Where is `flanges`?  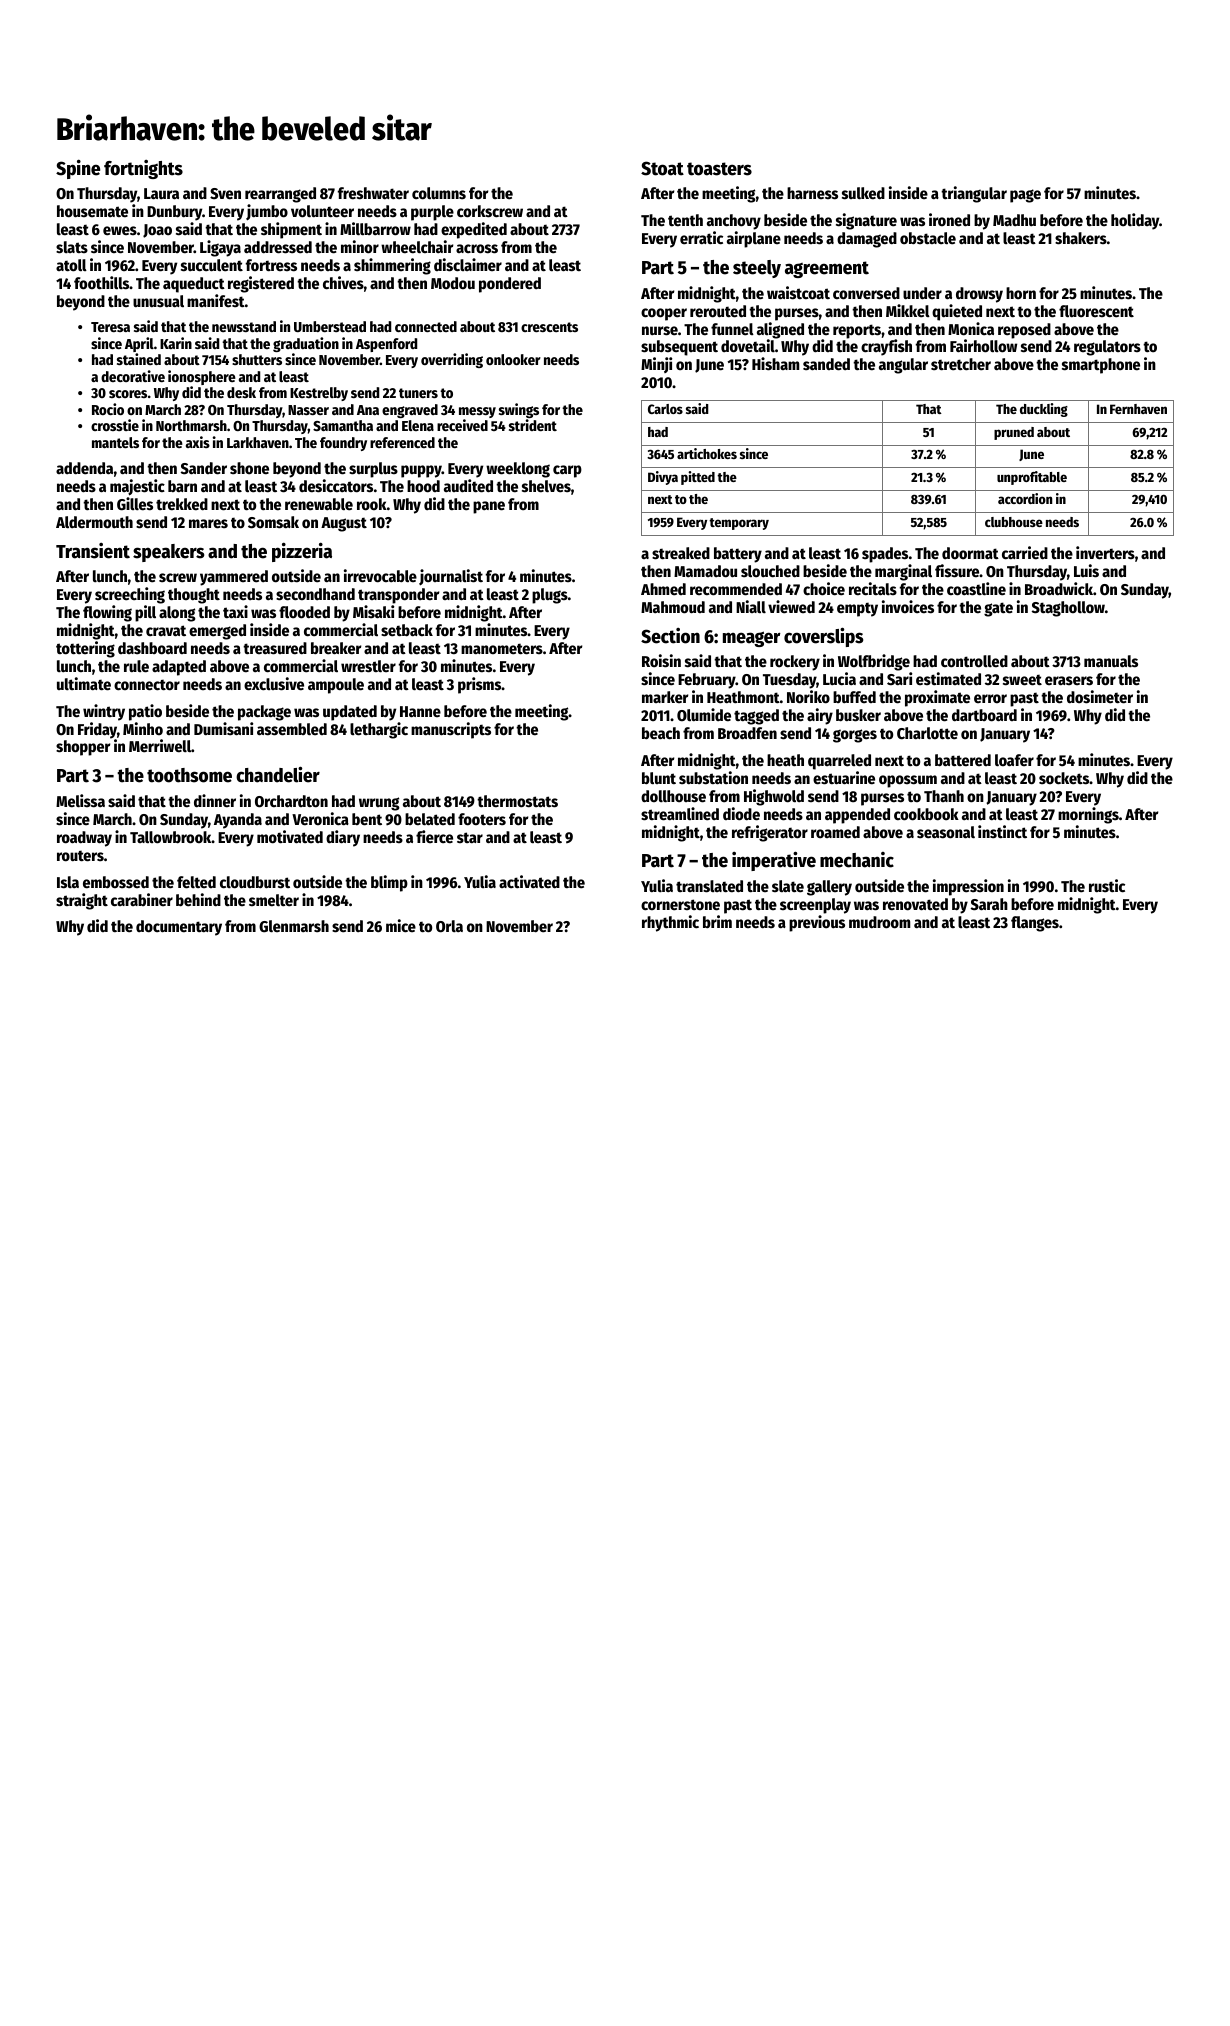 flanges is located at coordinates (1035, 924).
